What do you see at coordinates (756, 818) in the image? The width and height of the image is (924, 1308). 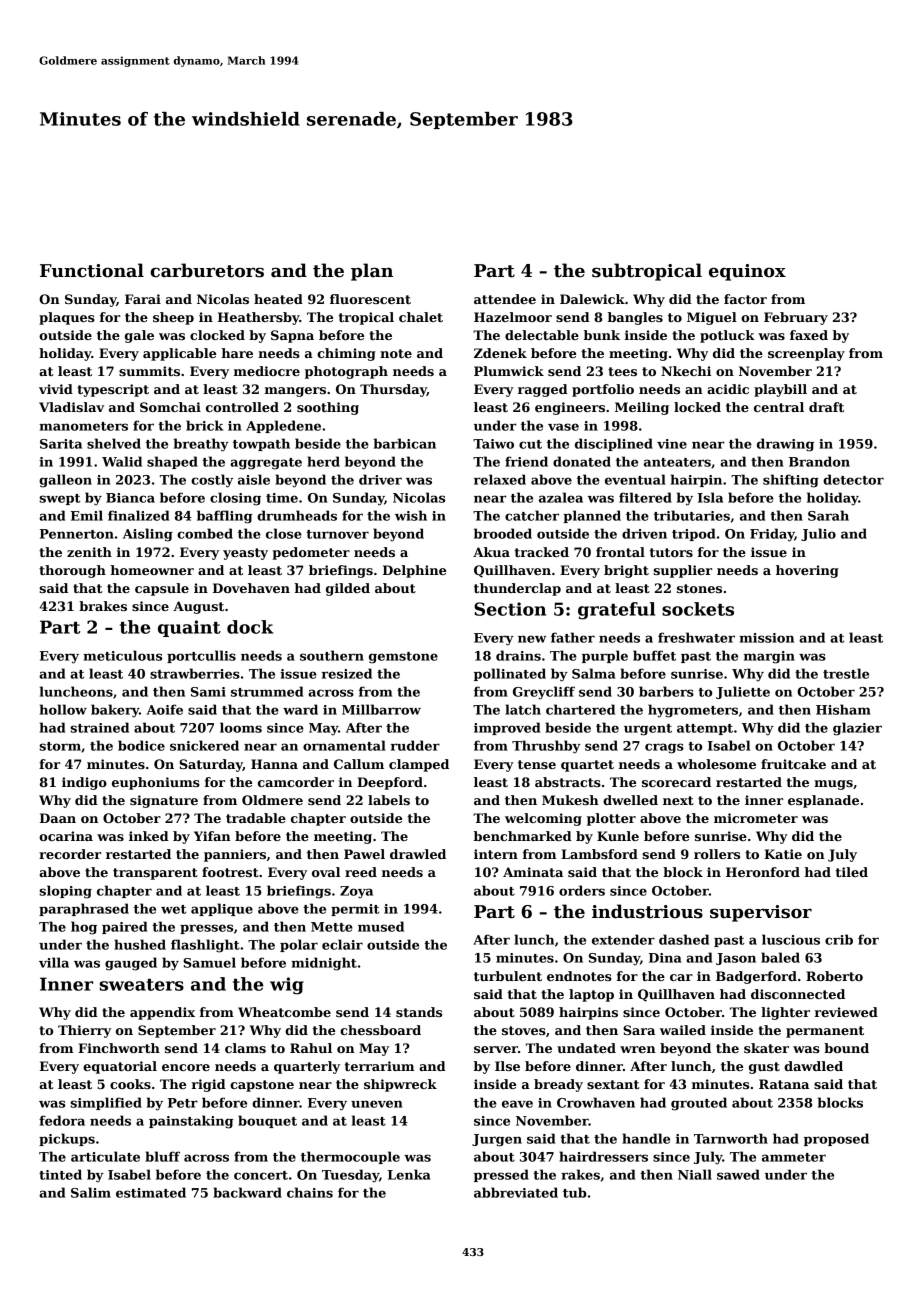 I see `micrometer` at bounding box center [756, 818].
